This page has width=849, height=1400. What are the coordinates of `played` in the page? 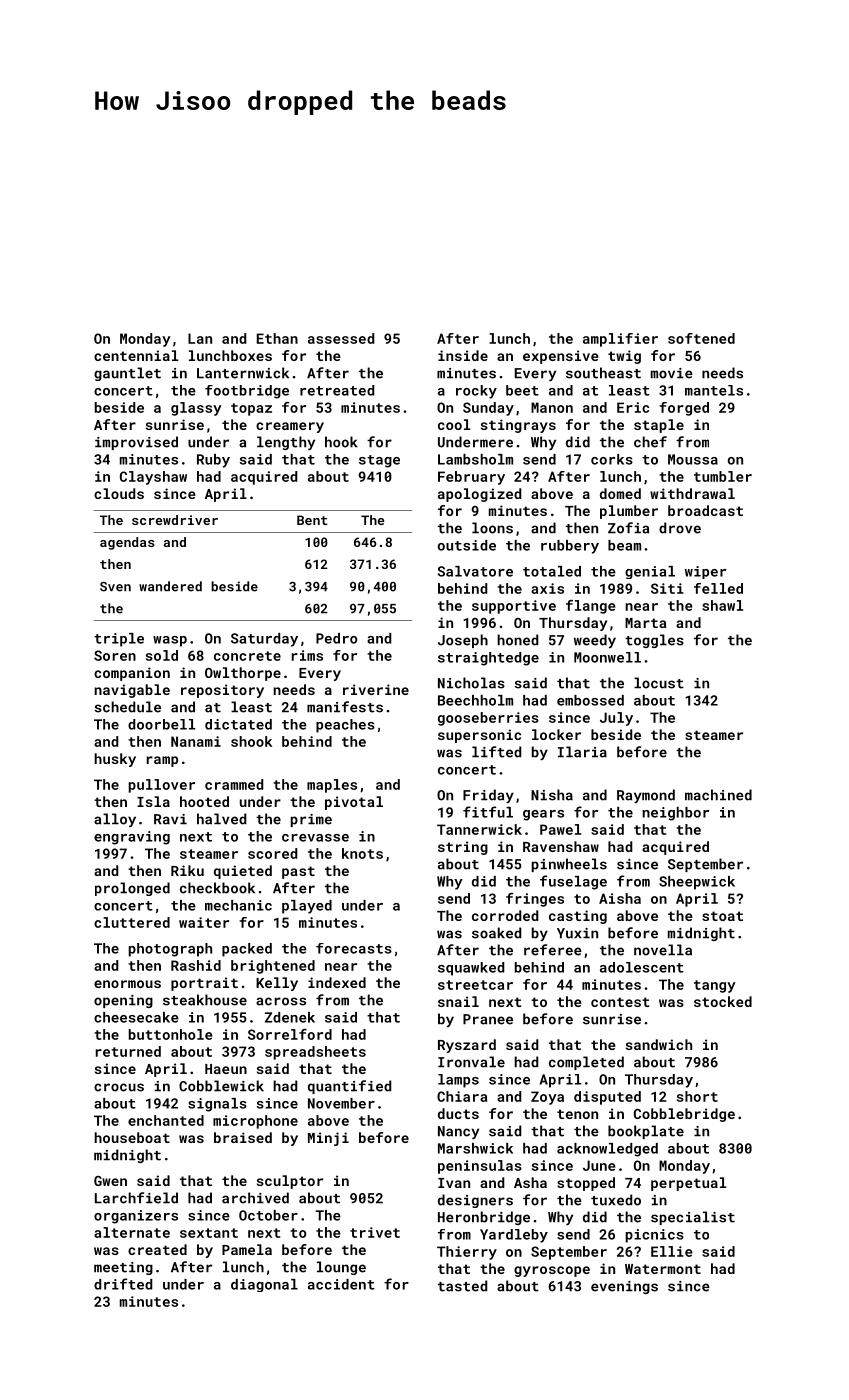 It's located at (307, 907).
